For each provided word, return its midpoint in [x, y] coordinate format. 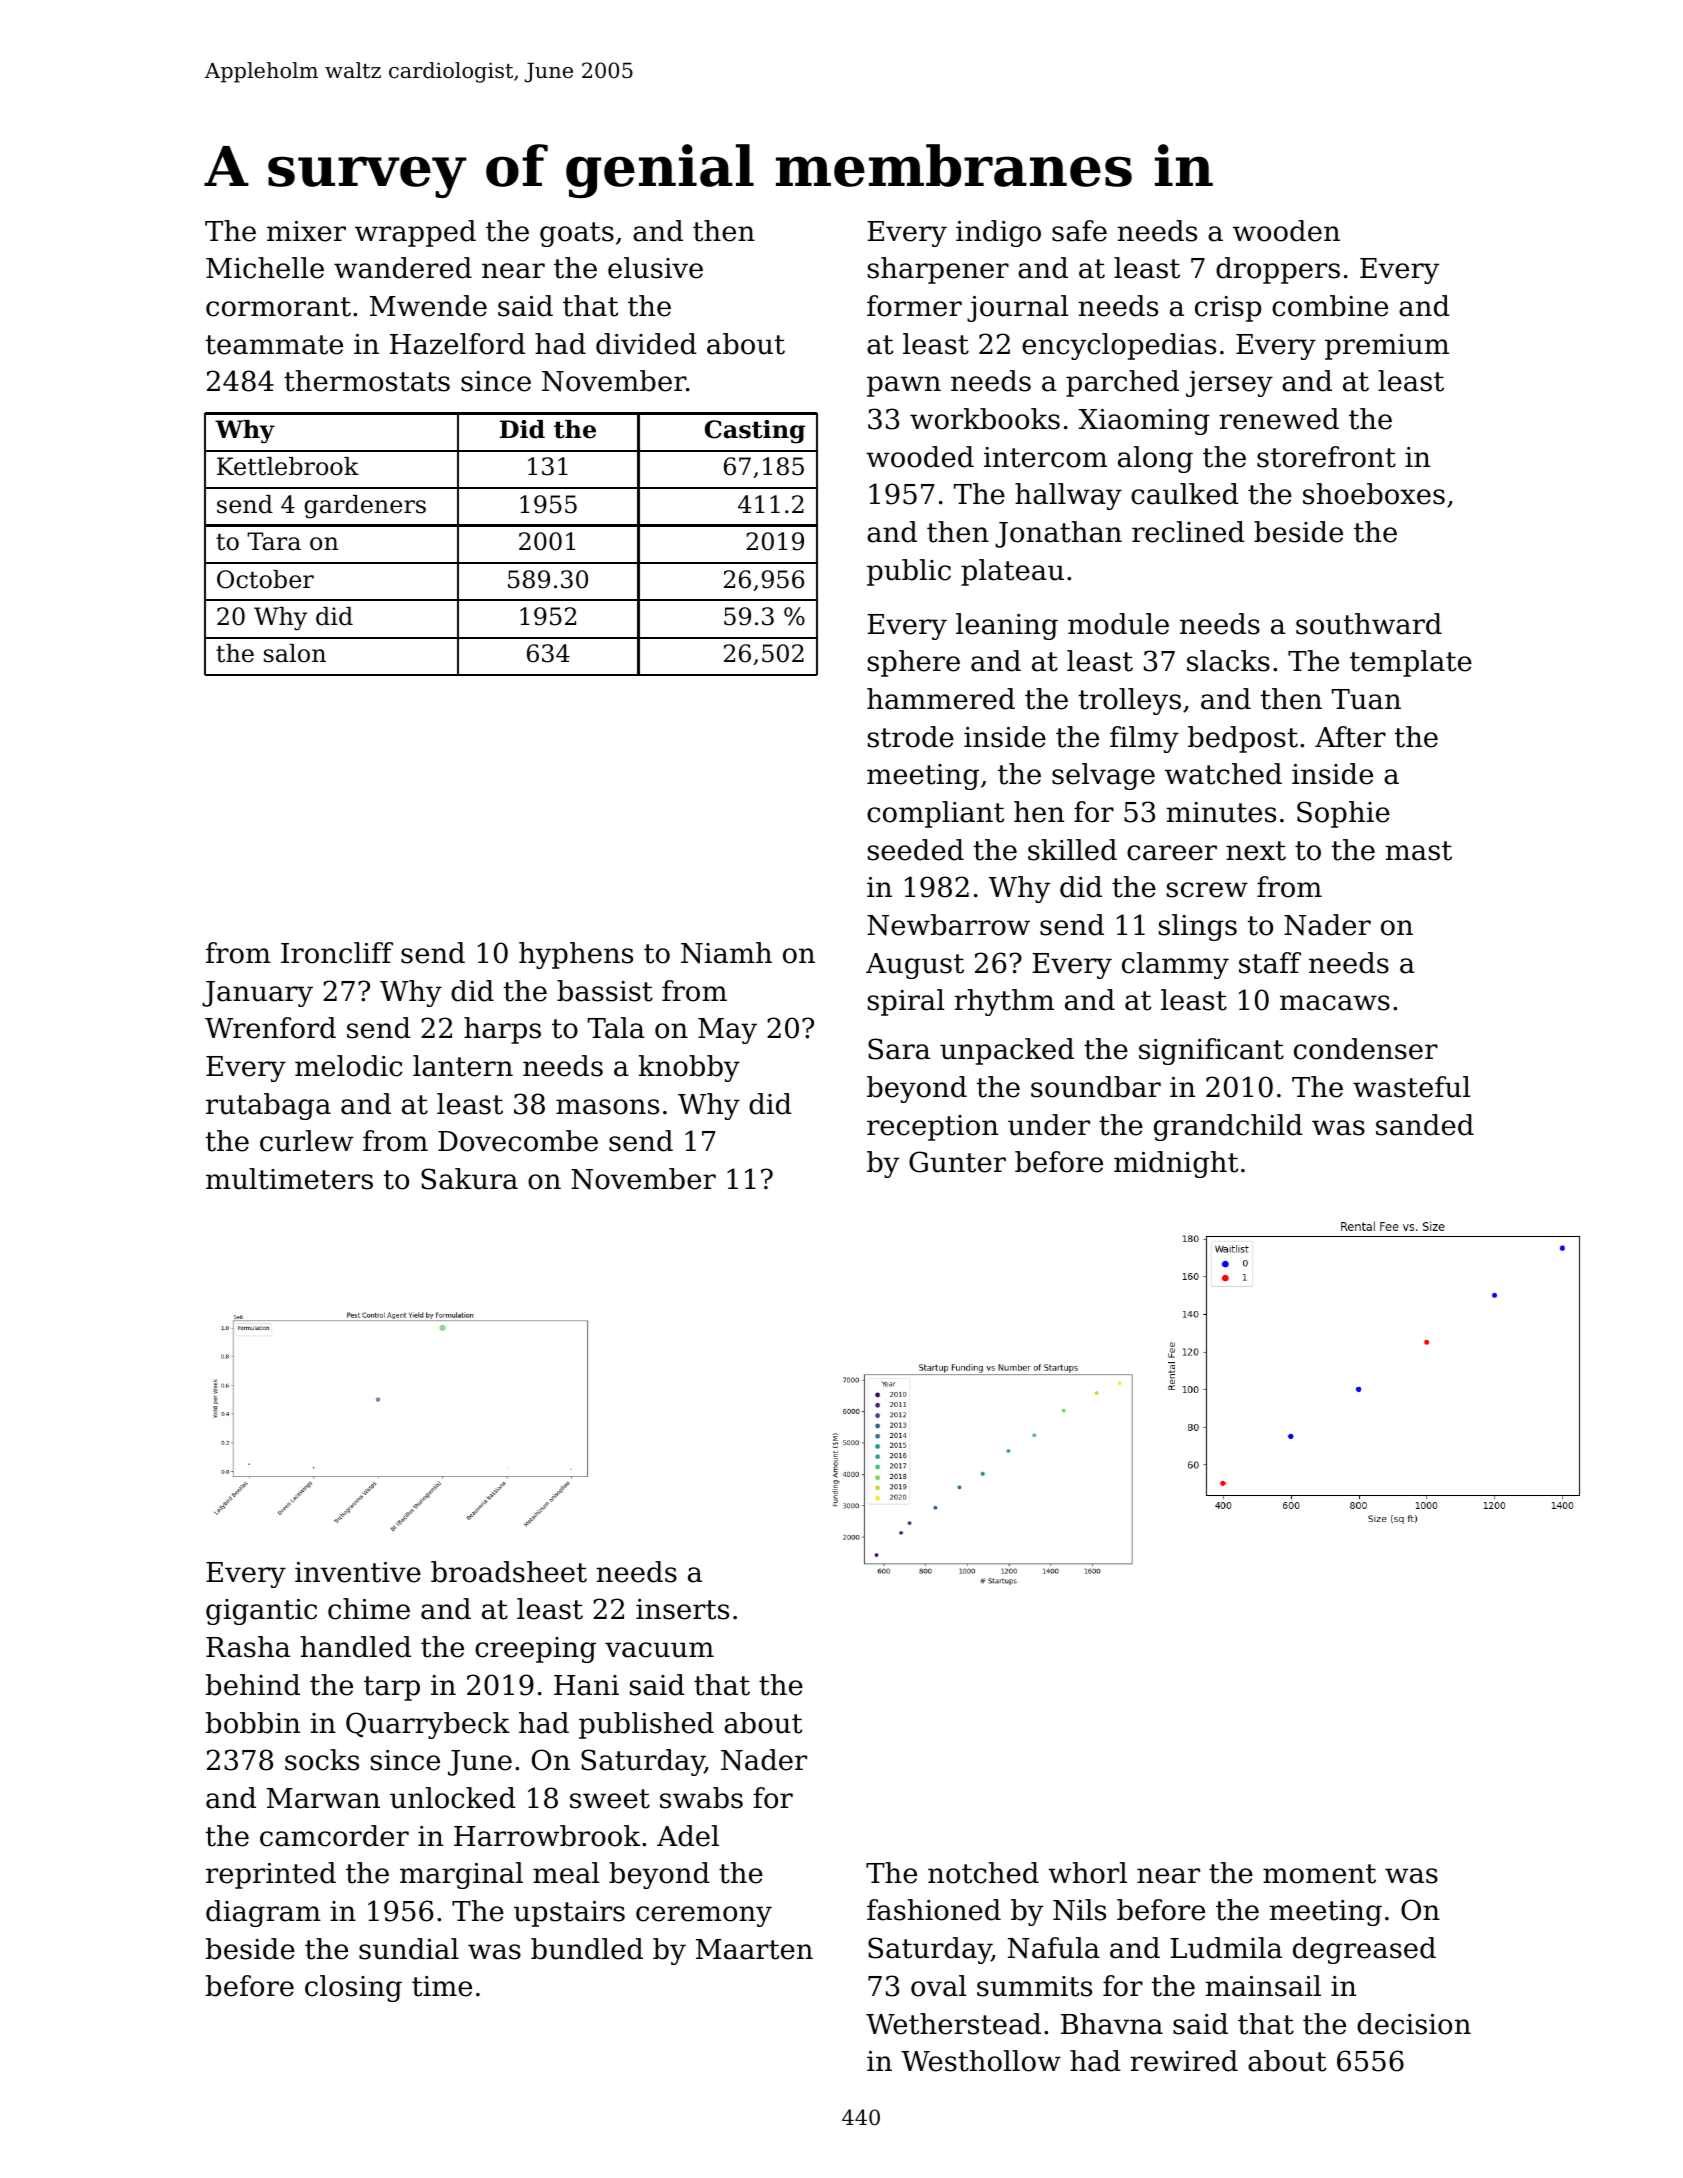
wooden [1286, 231]
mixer [306, 231]
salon [295, 653]
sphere [914, 663]
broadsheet [509, 1572]
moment [1319, 1874]
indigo [998, 233]
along [1155, 459]
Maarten [754, 1949]
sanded [1425, 1125]
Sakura [469, 1179]
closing [353, 1988]
